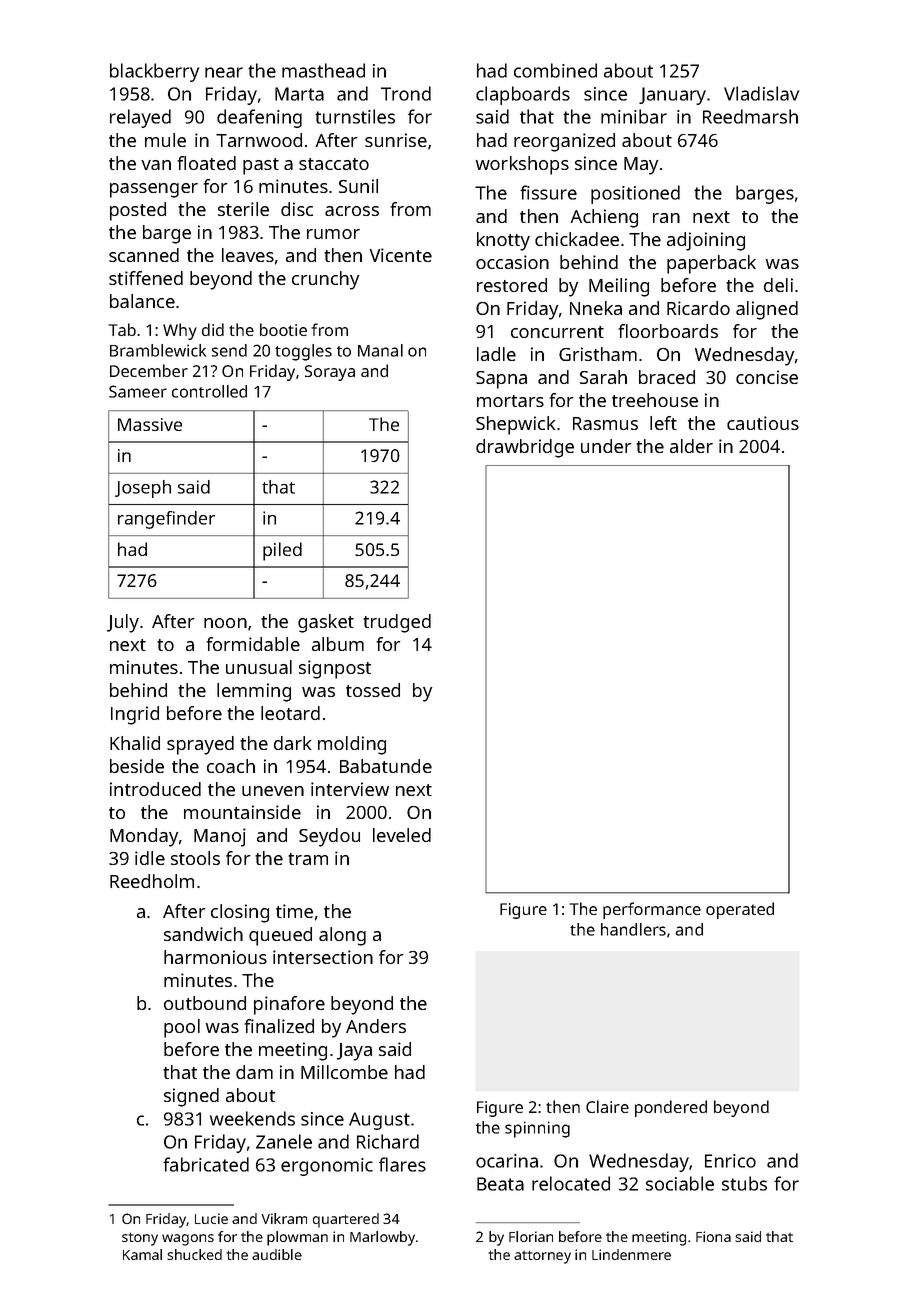 The width and height of the image is (908, 1316). What do you see at coordinates (209, 391) in the image?
I see `controlled` at bounding box center [209, 391].
